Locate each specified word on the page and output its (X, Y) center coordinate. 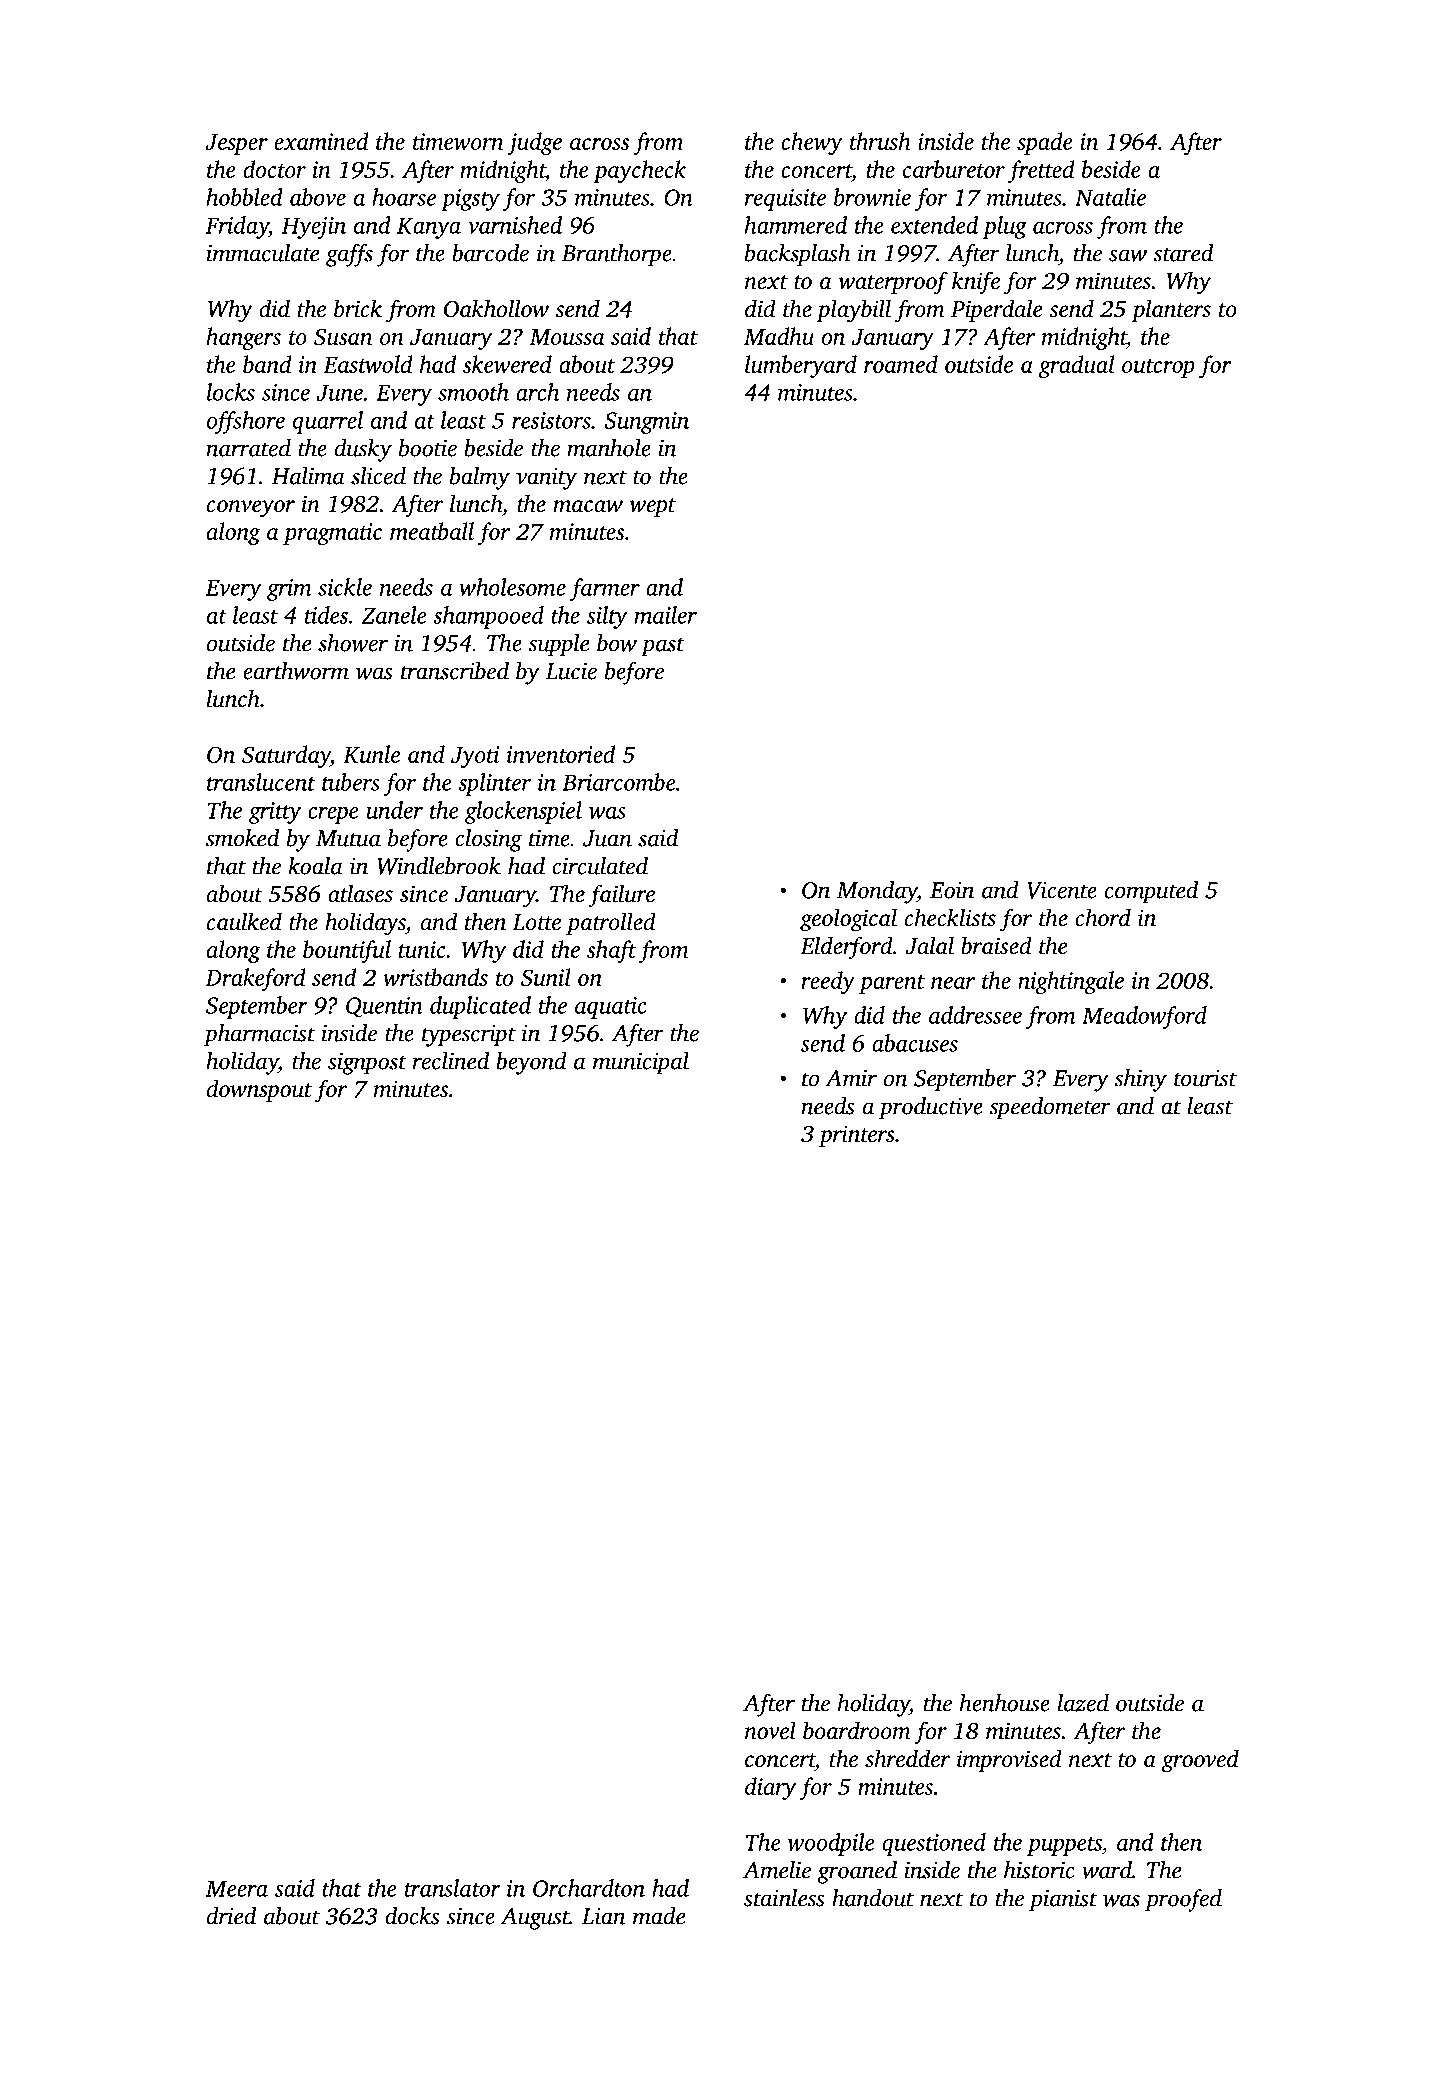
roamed (901, 364)
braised (996, 945)
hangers (243, 338)
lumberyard (801, 366)
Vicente (1062, 890)
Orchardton (589, 1888)
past (663, 647)
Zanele (394, 615)
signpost (367, 1064)
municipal (641, 1063)
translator (453, 1888)
